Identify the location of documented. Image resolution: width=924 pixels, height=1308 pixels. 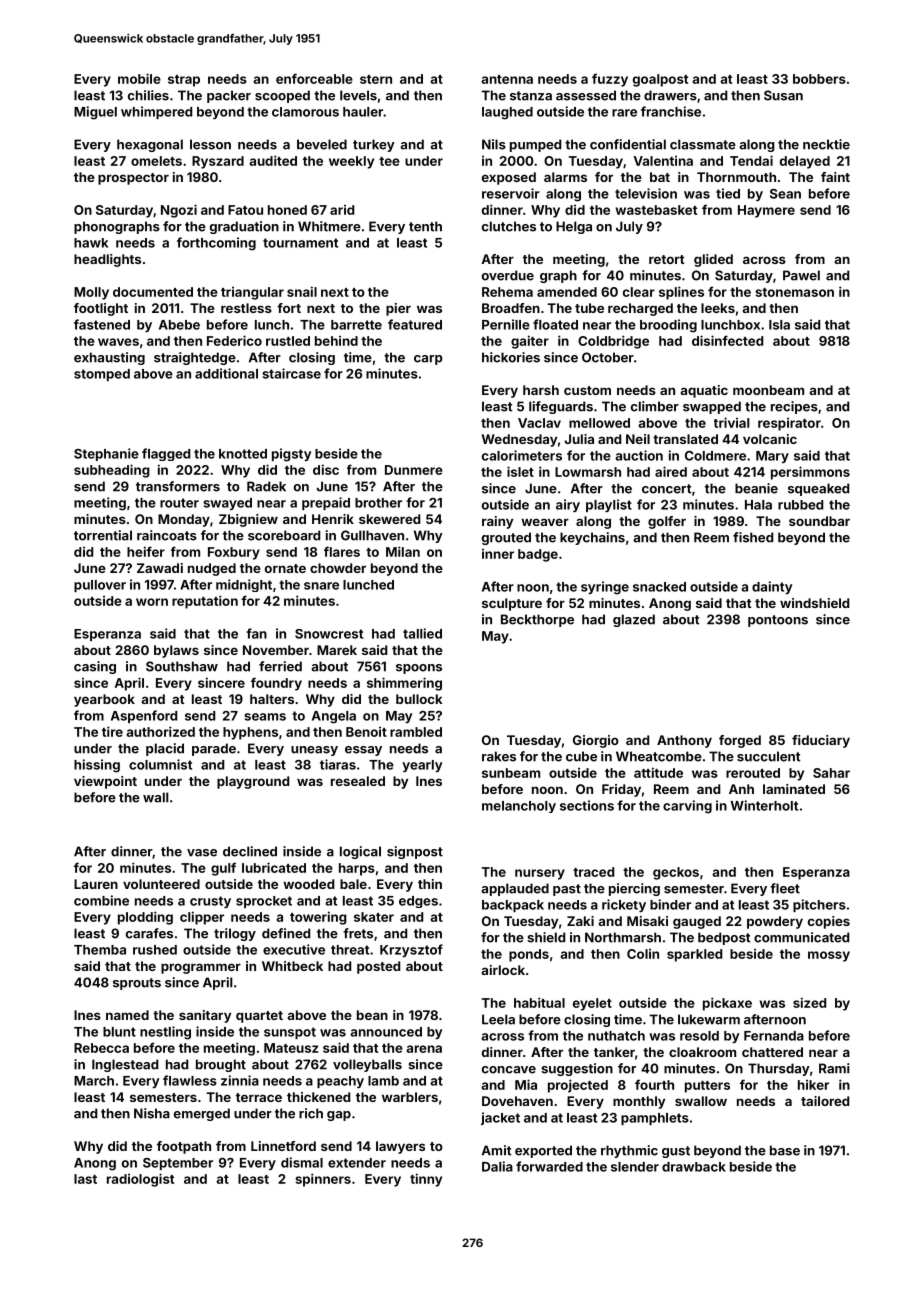
(153, 292).
